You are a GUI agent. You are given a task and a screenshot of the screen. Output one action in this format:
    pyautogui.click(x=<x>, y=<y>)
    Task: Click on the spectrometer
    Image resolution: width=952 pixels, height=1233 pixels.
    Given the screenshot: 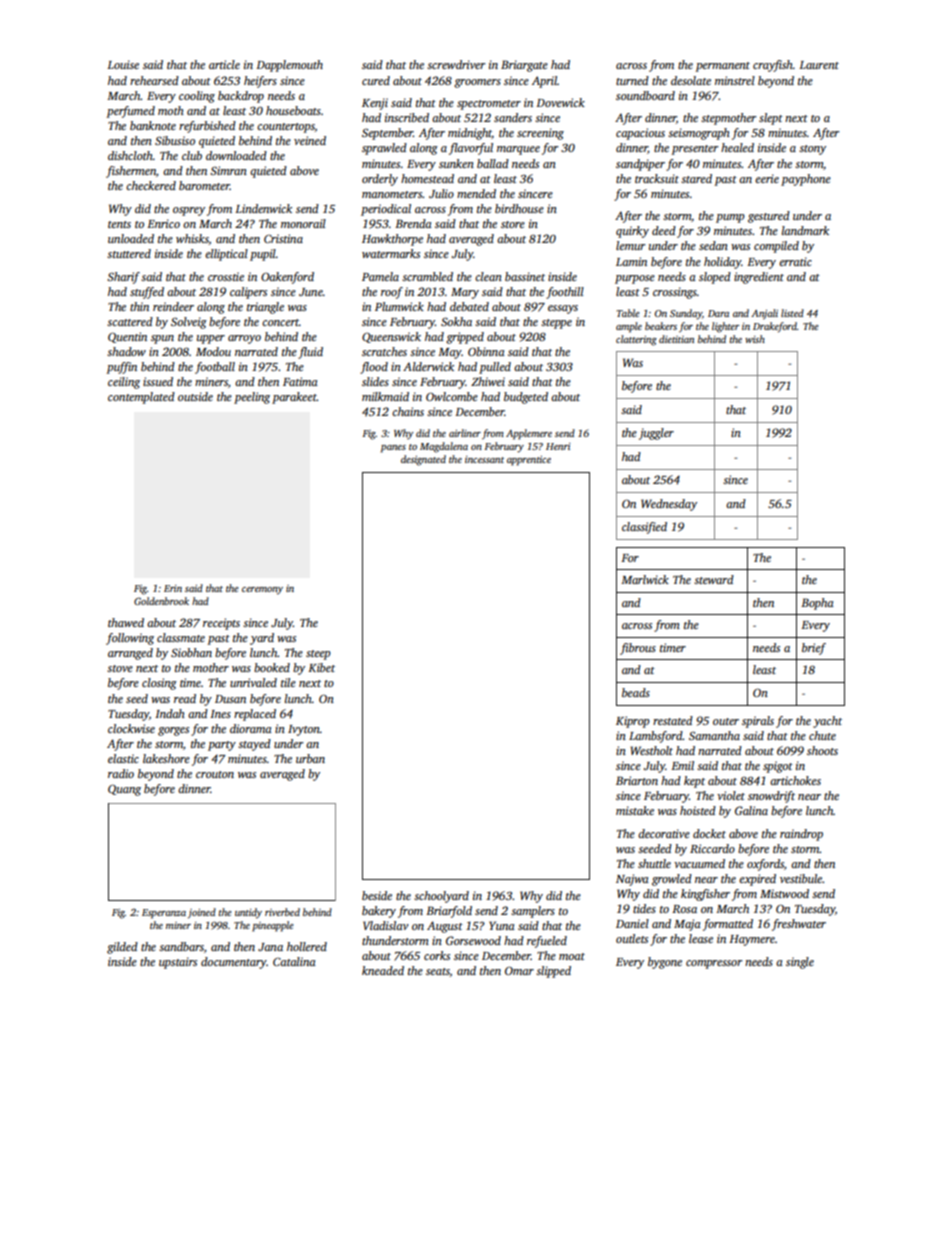 What is the action you would take?
    pyautogui.click(x=489, y=105)
